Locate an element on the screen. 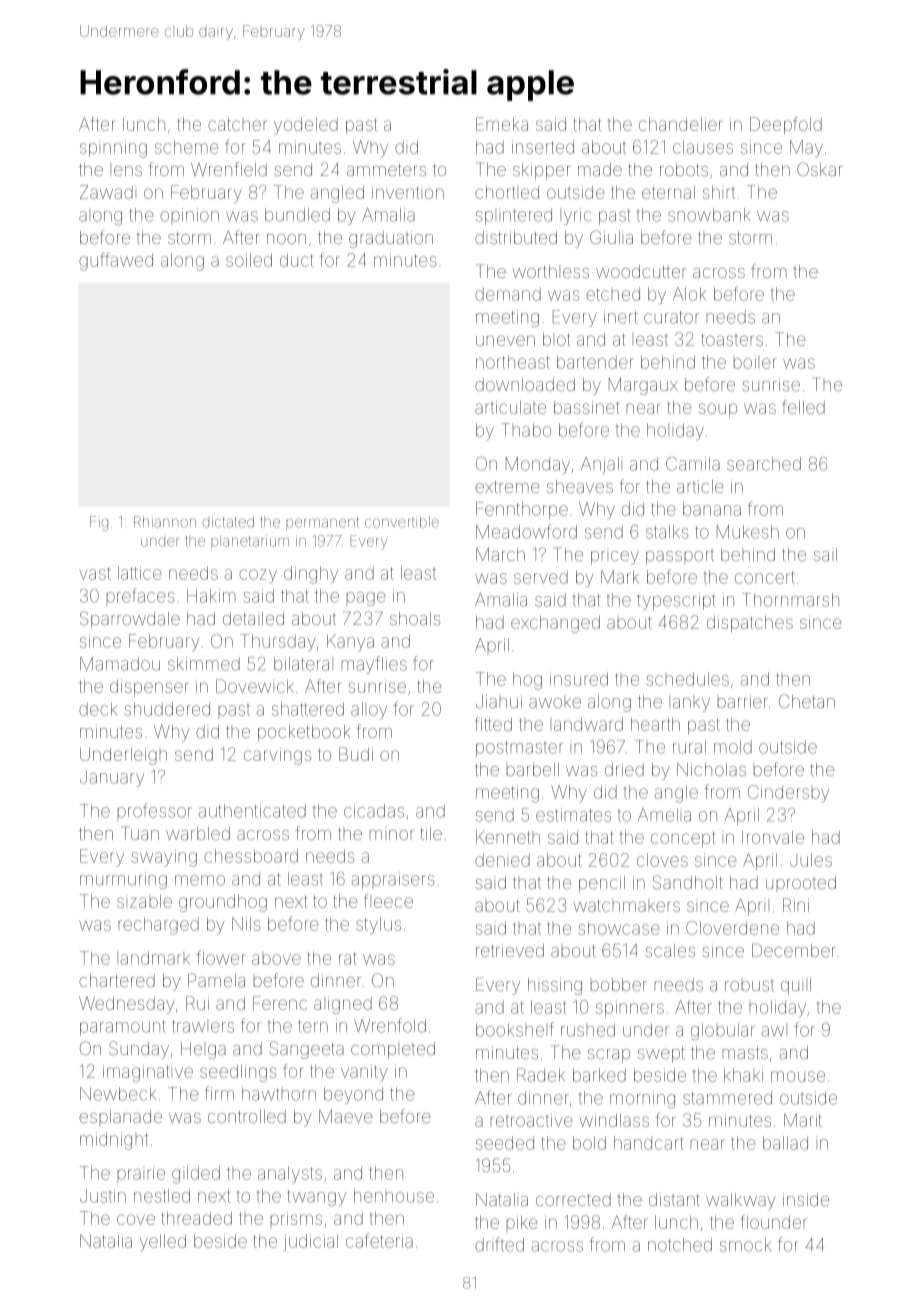 Image resolution: width=924 pixels, height=1308 pixels. Sparrowdale is located at coordinates (130, 620).
